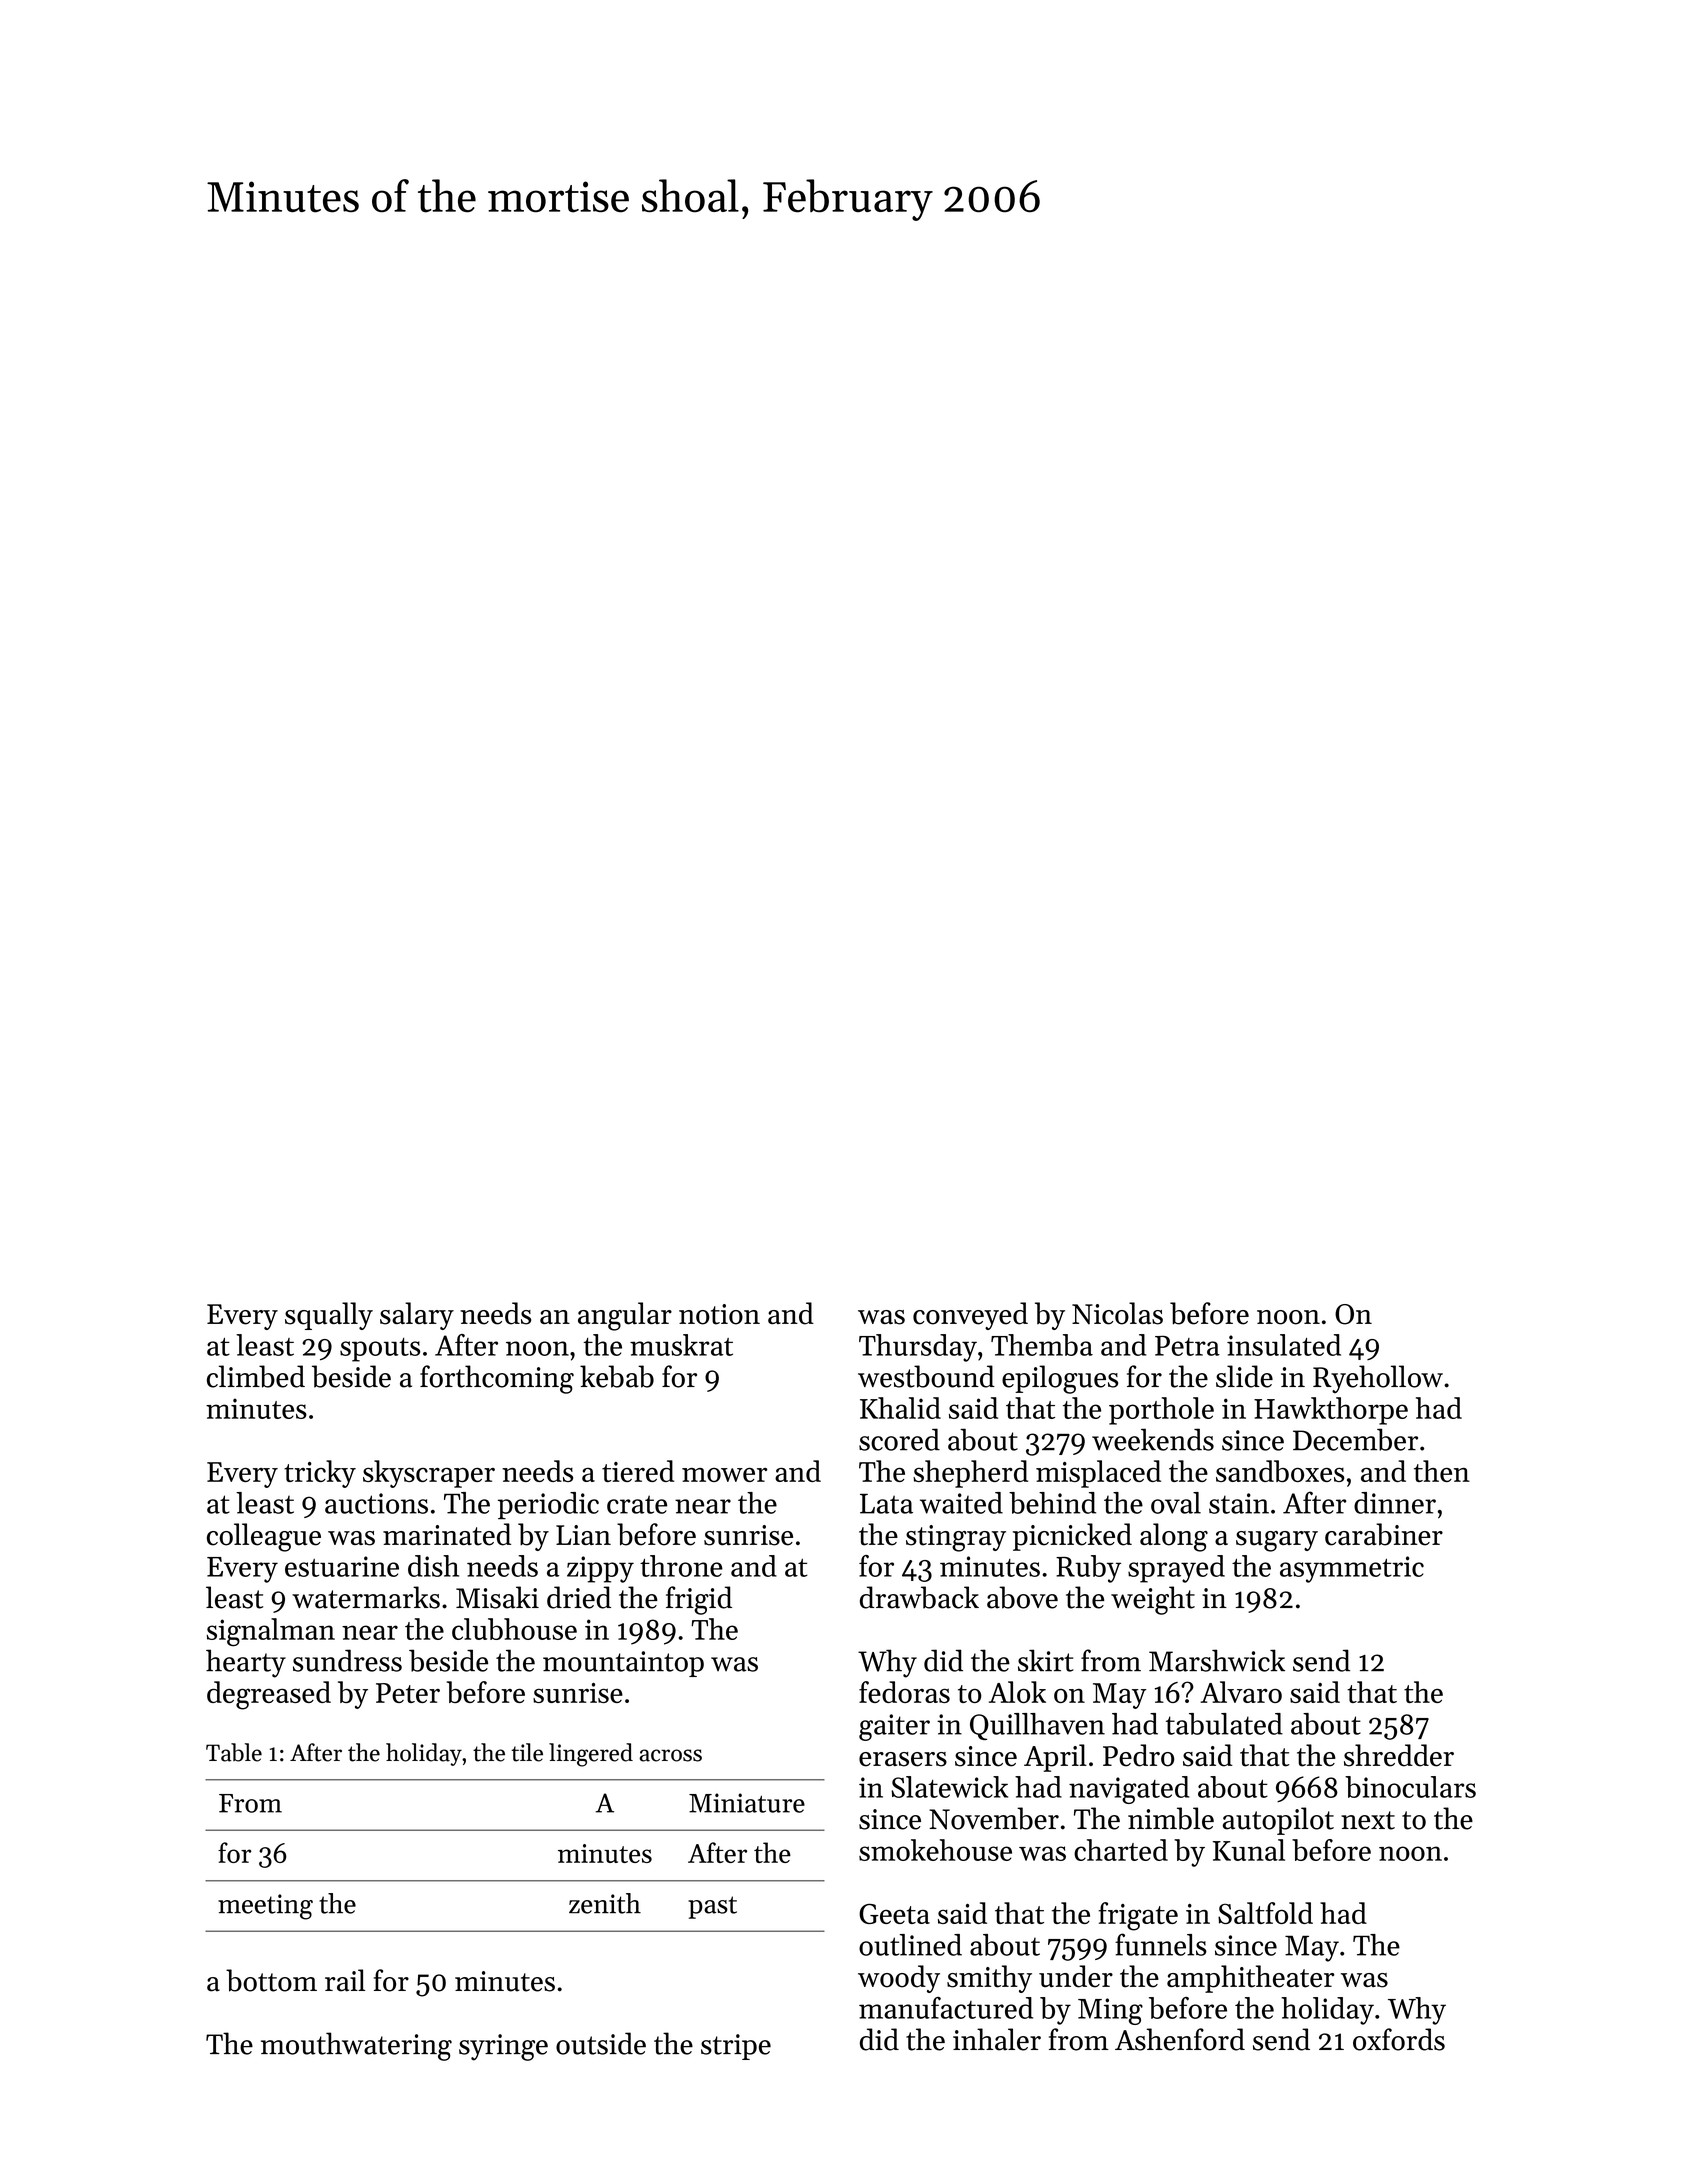  I want to click on skirt, so click(1046, 1660).
